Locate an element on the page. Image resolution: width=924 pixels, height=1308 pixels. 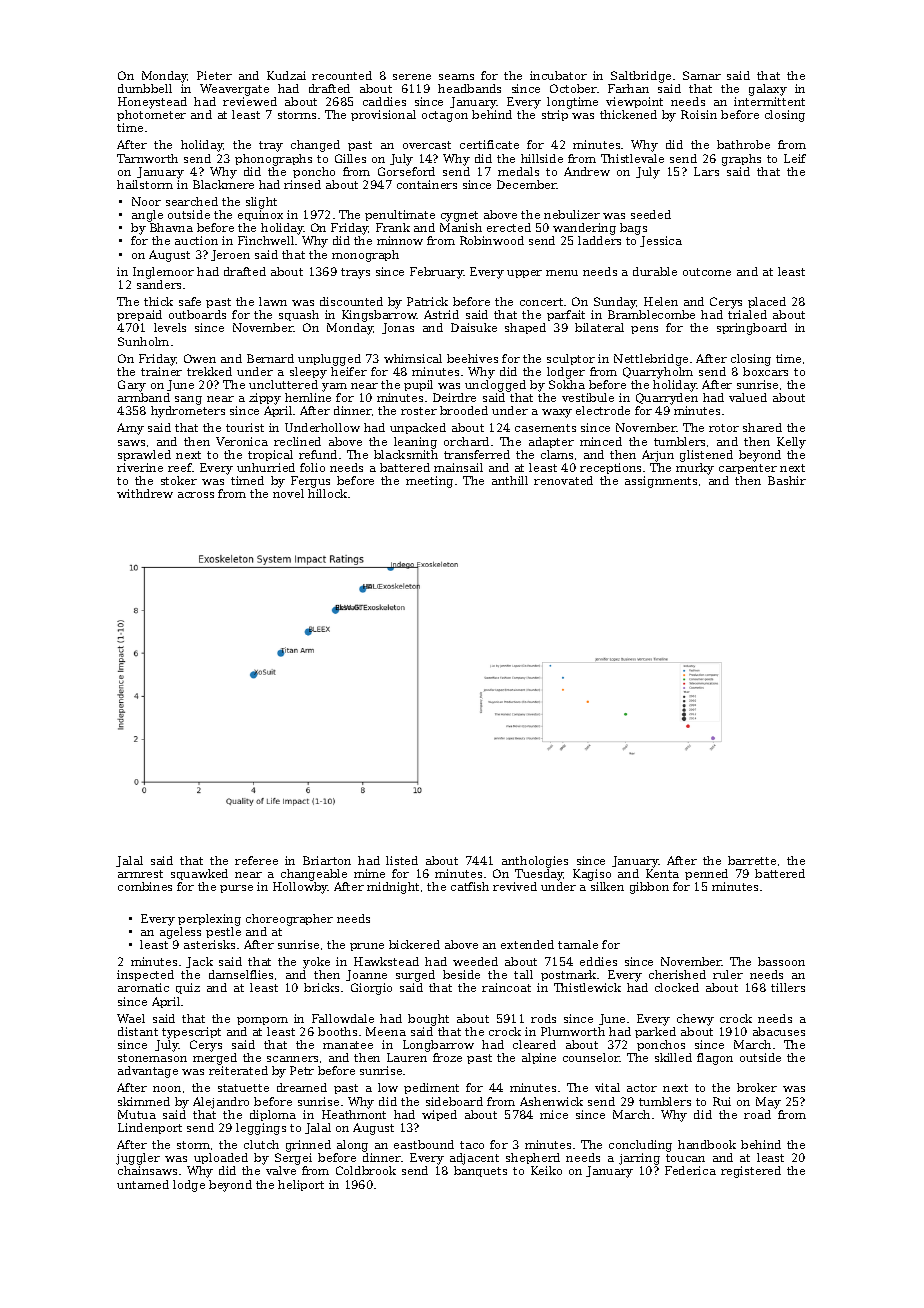
valued is located at coordinates (748, 397).
